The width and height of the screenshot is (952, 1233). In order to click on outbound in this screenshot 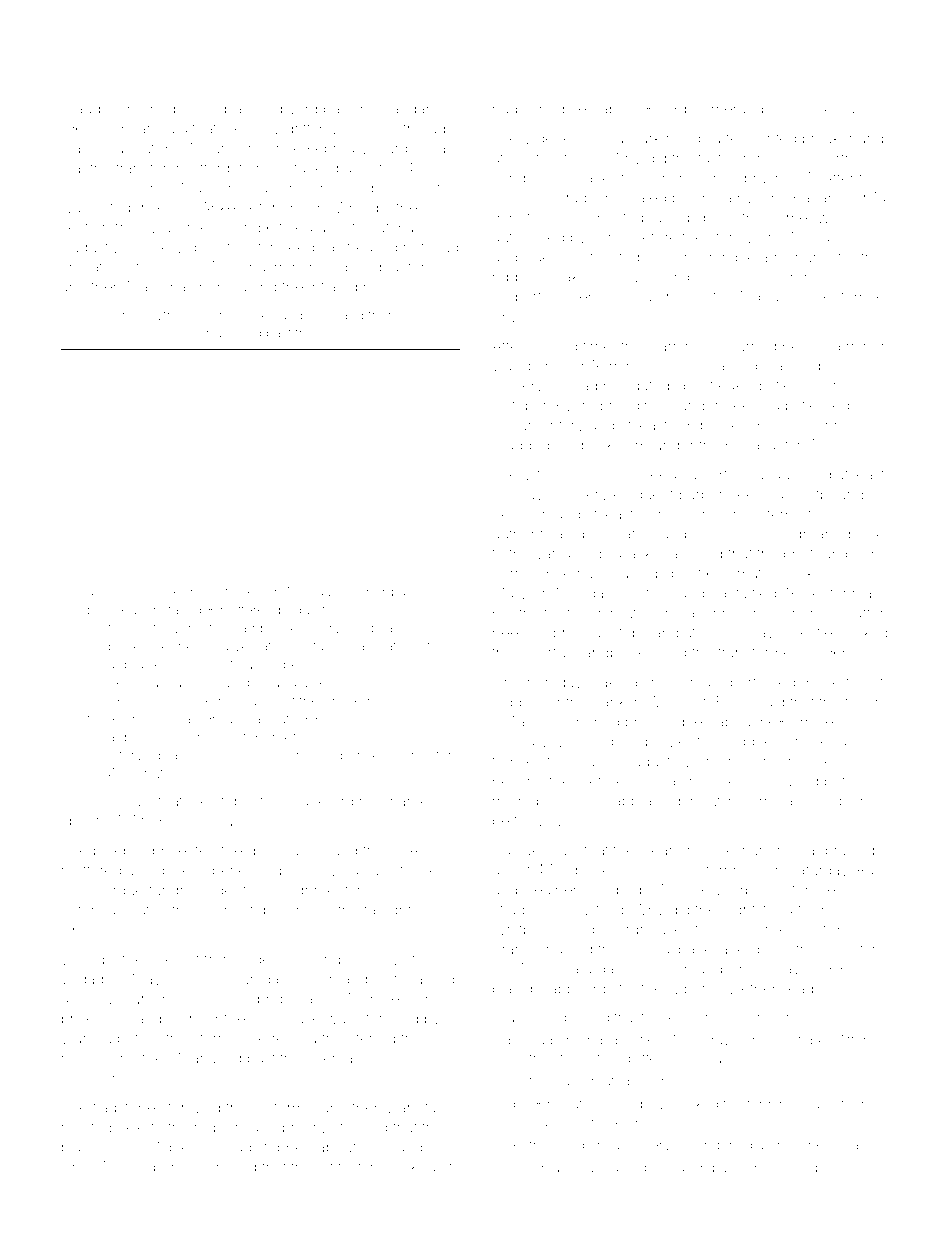, I will do `click(830, 494)`.
